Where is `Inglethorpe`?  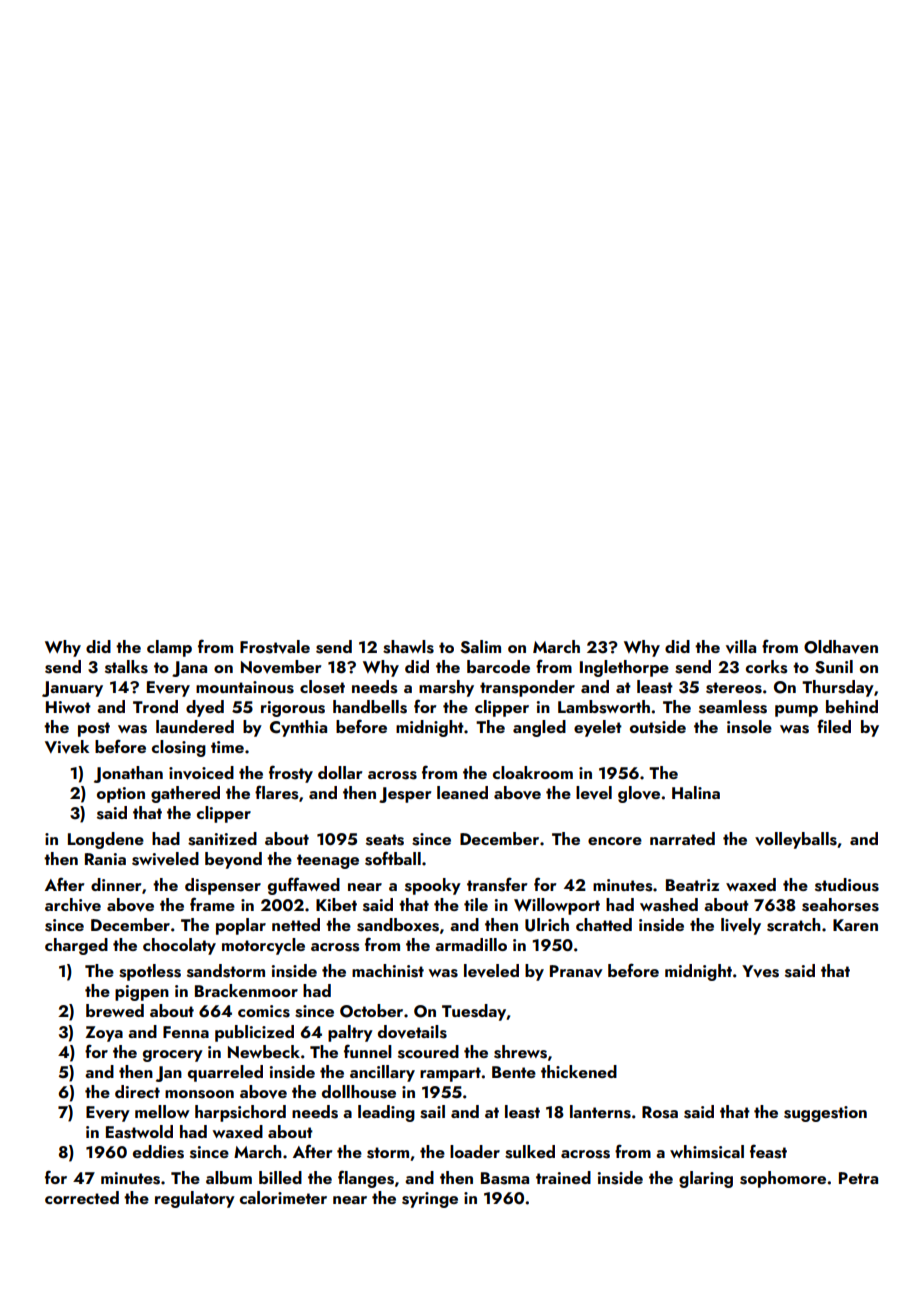 Inglethorpe is located at coordinates (624, 668).
